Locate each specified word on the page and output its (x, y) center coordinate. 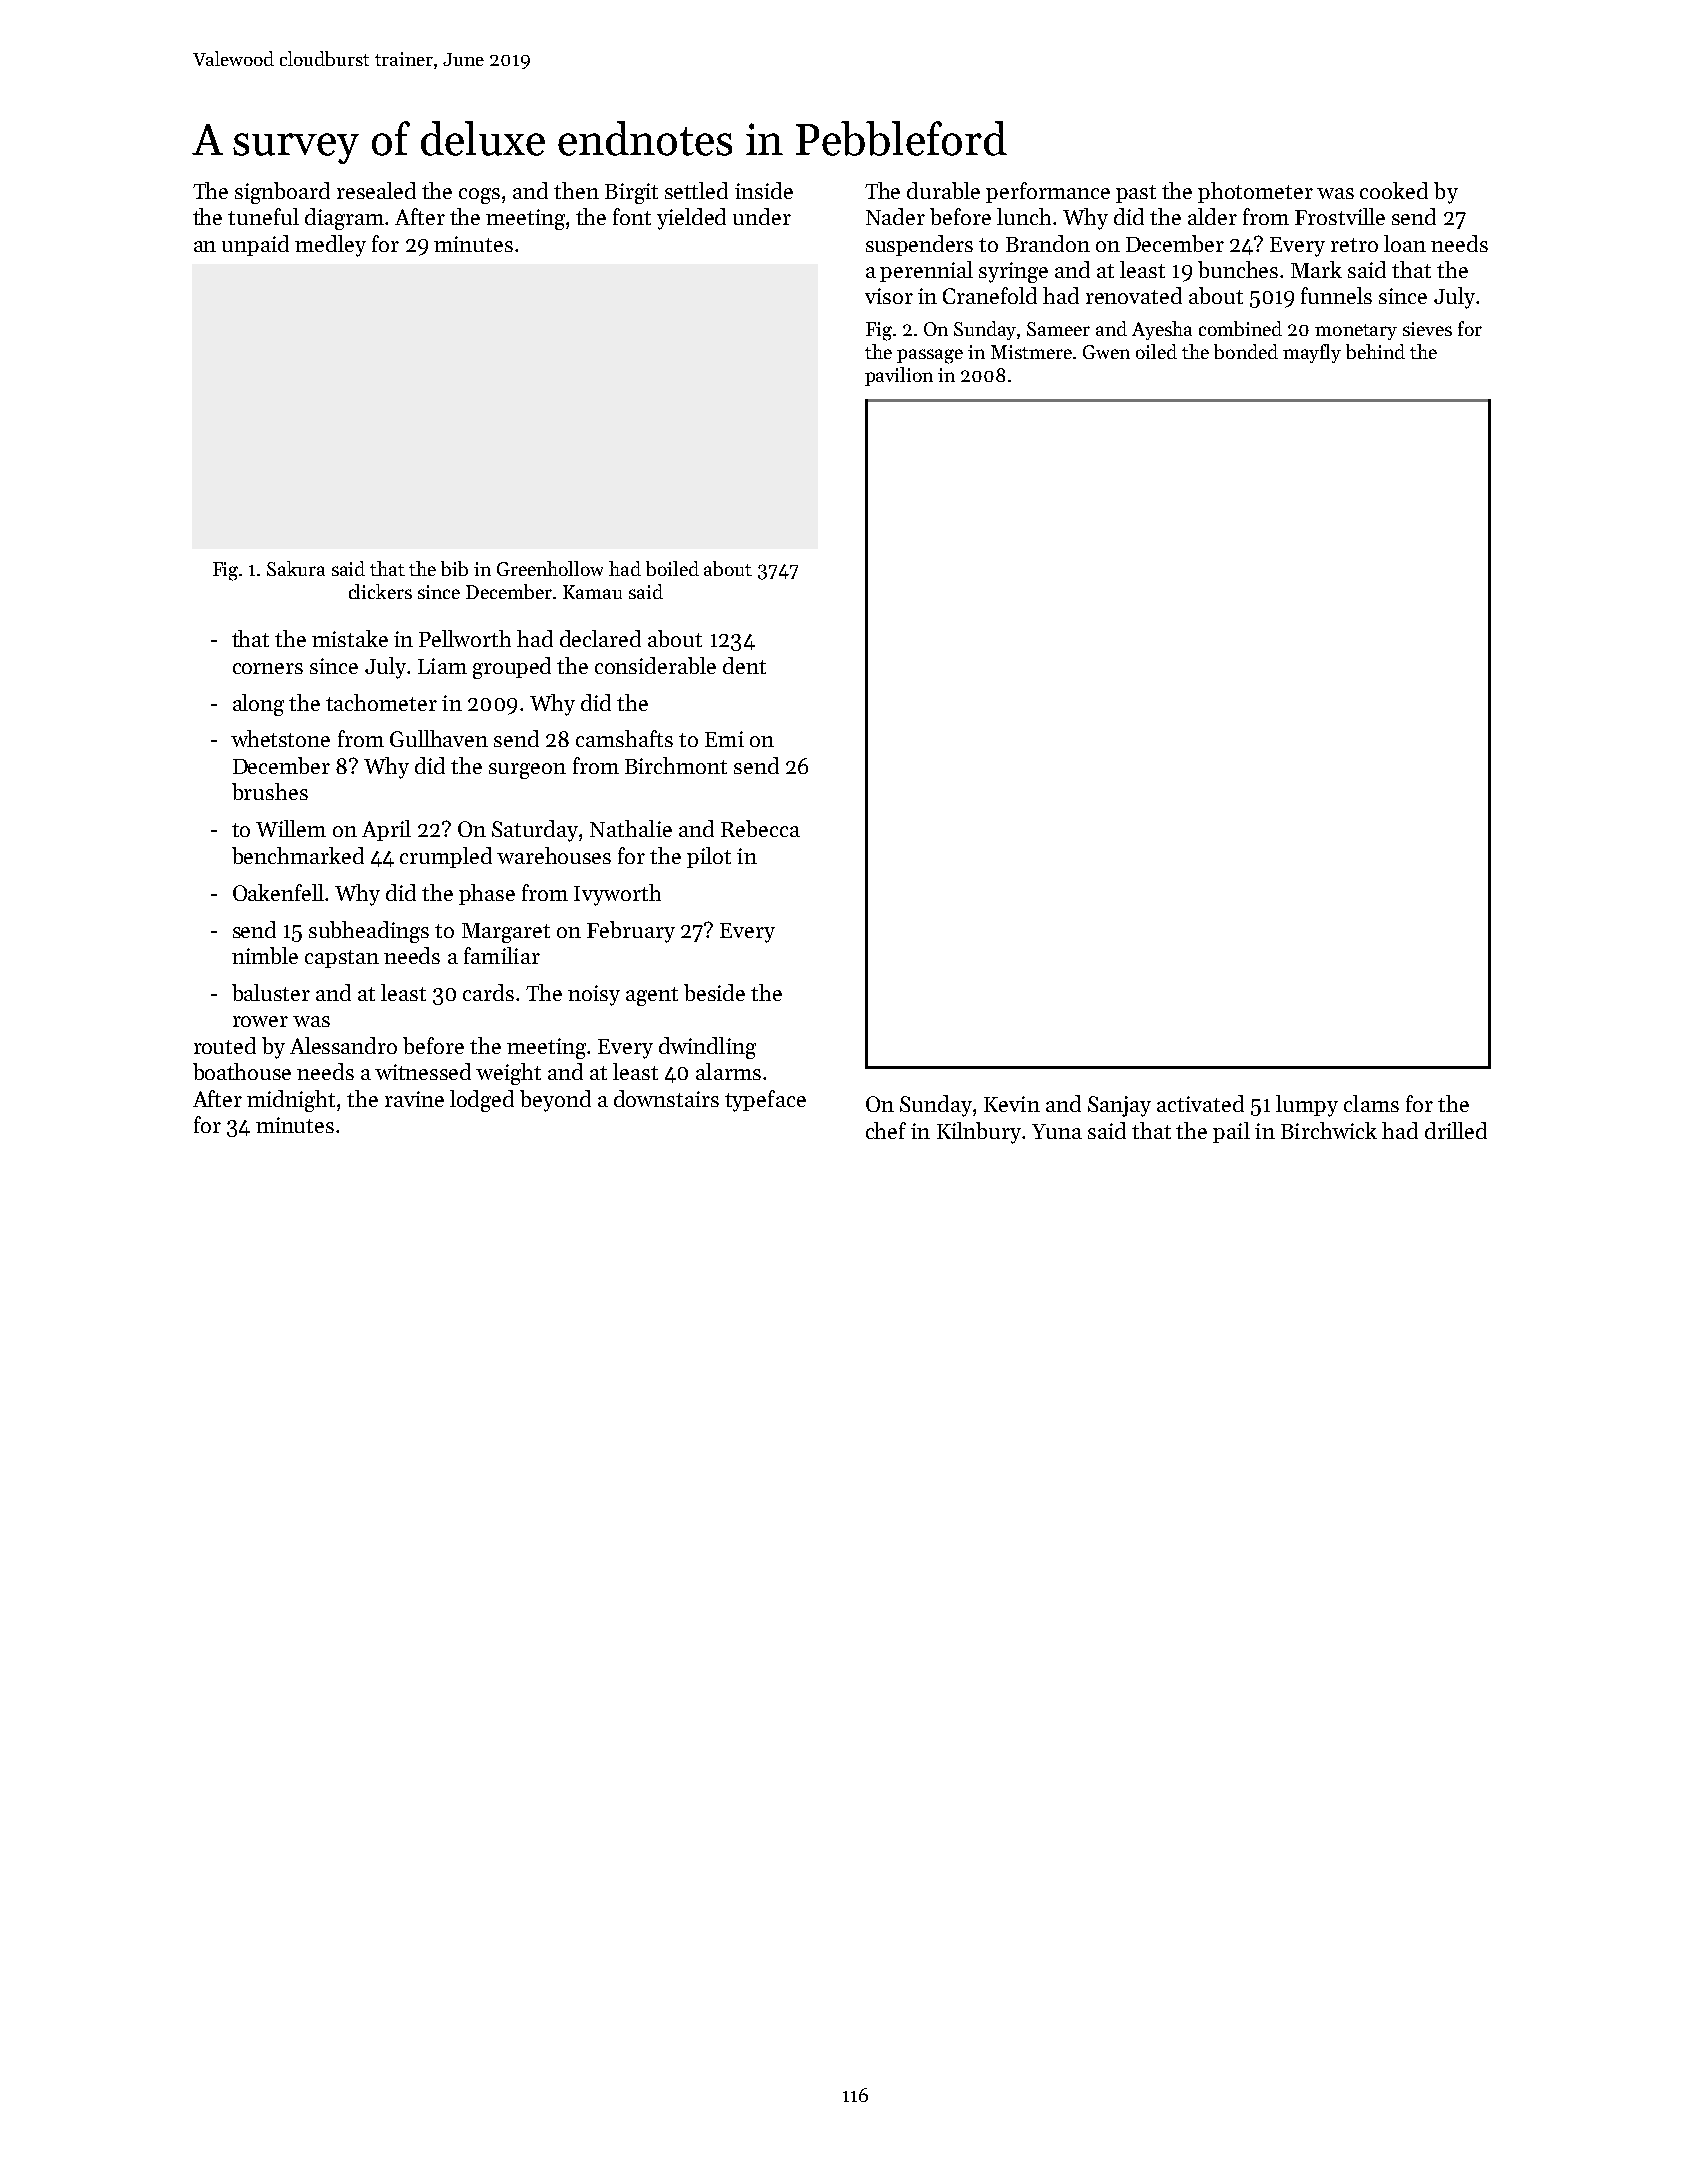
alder (1212, 216)
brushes (270, 791)
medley (330, 246)
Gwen (1106, 352)
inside (764, 190)
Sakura (296, 568)
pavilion (899, 376)
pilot (709, 857)
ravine (414, 1099)
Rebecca (760, 828)
